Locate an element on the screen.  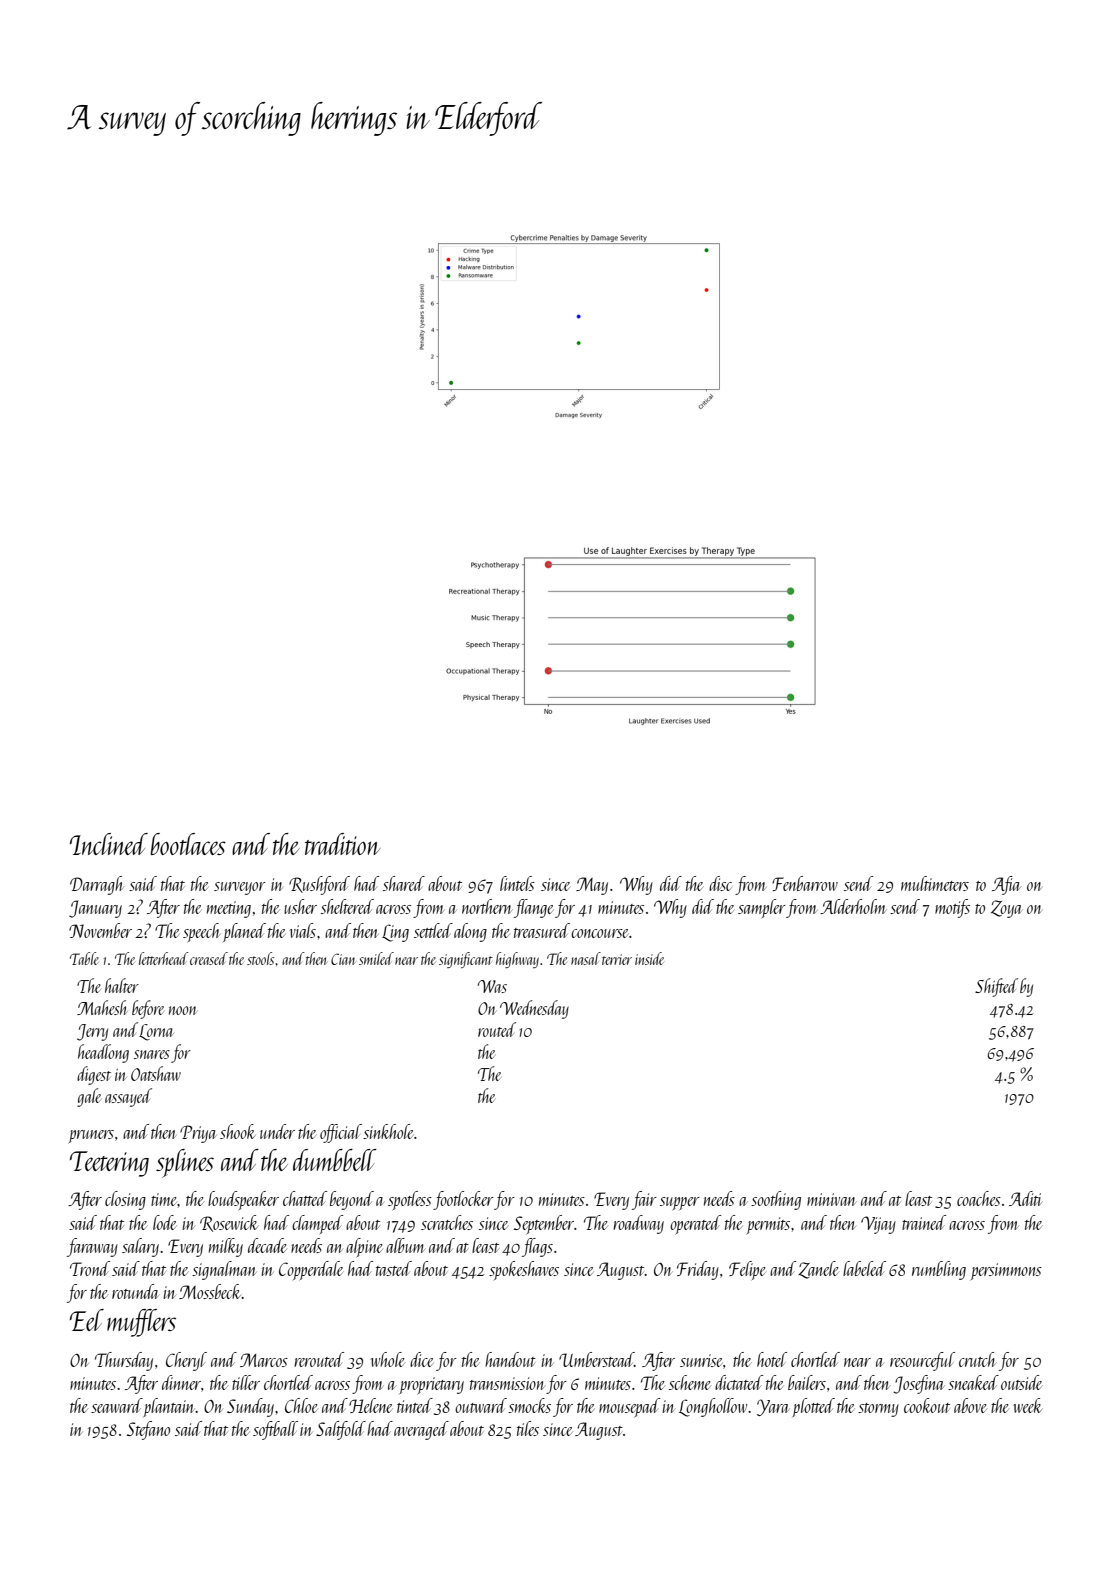
noon is located at coordinates (183, 1010).
